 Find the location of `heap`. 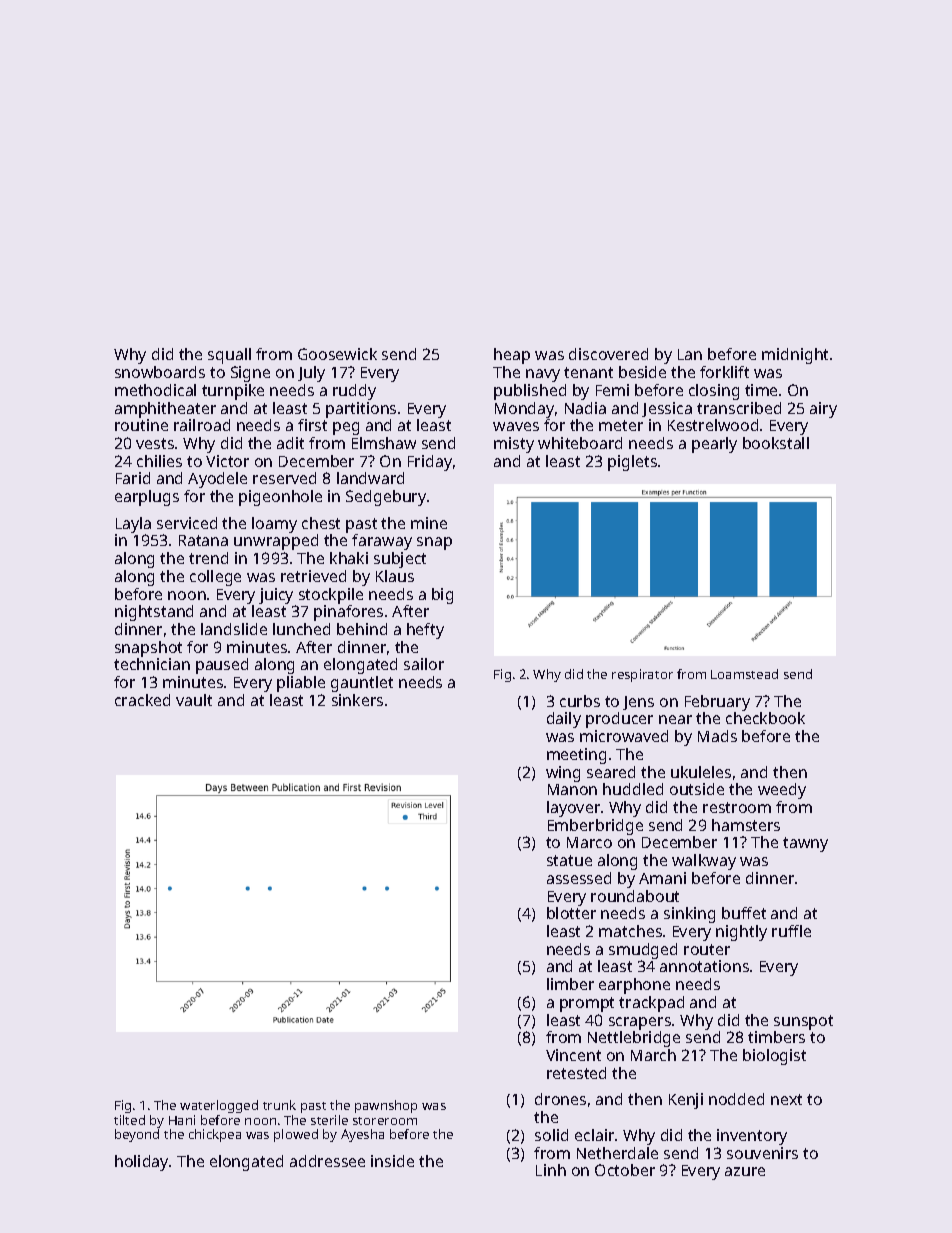

heap is located at coordinates (512, 356).
